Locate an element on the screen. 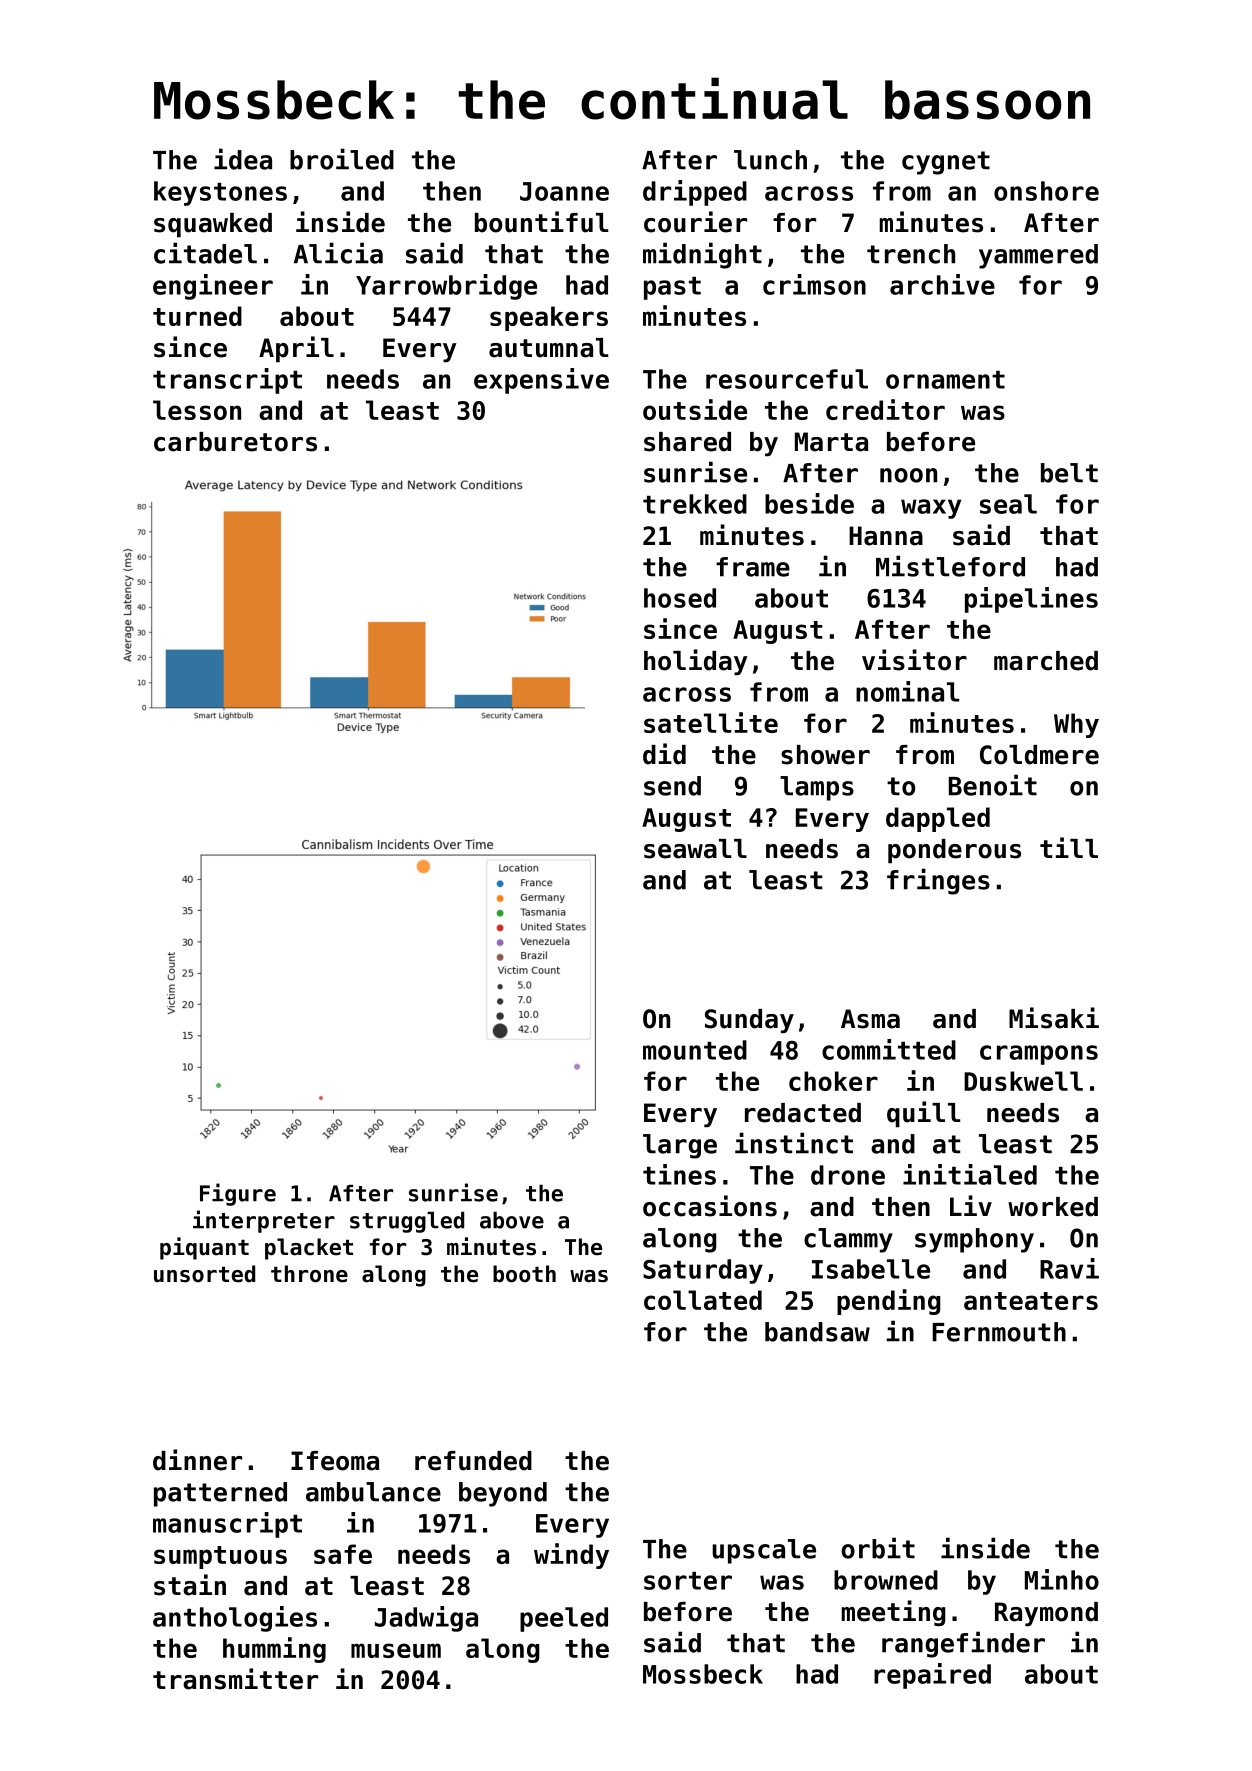 The width and height of the screenshot is (1252, 1771). Alicia is located at coordinates (338, 253).
